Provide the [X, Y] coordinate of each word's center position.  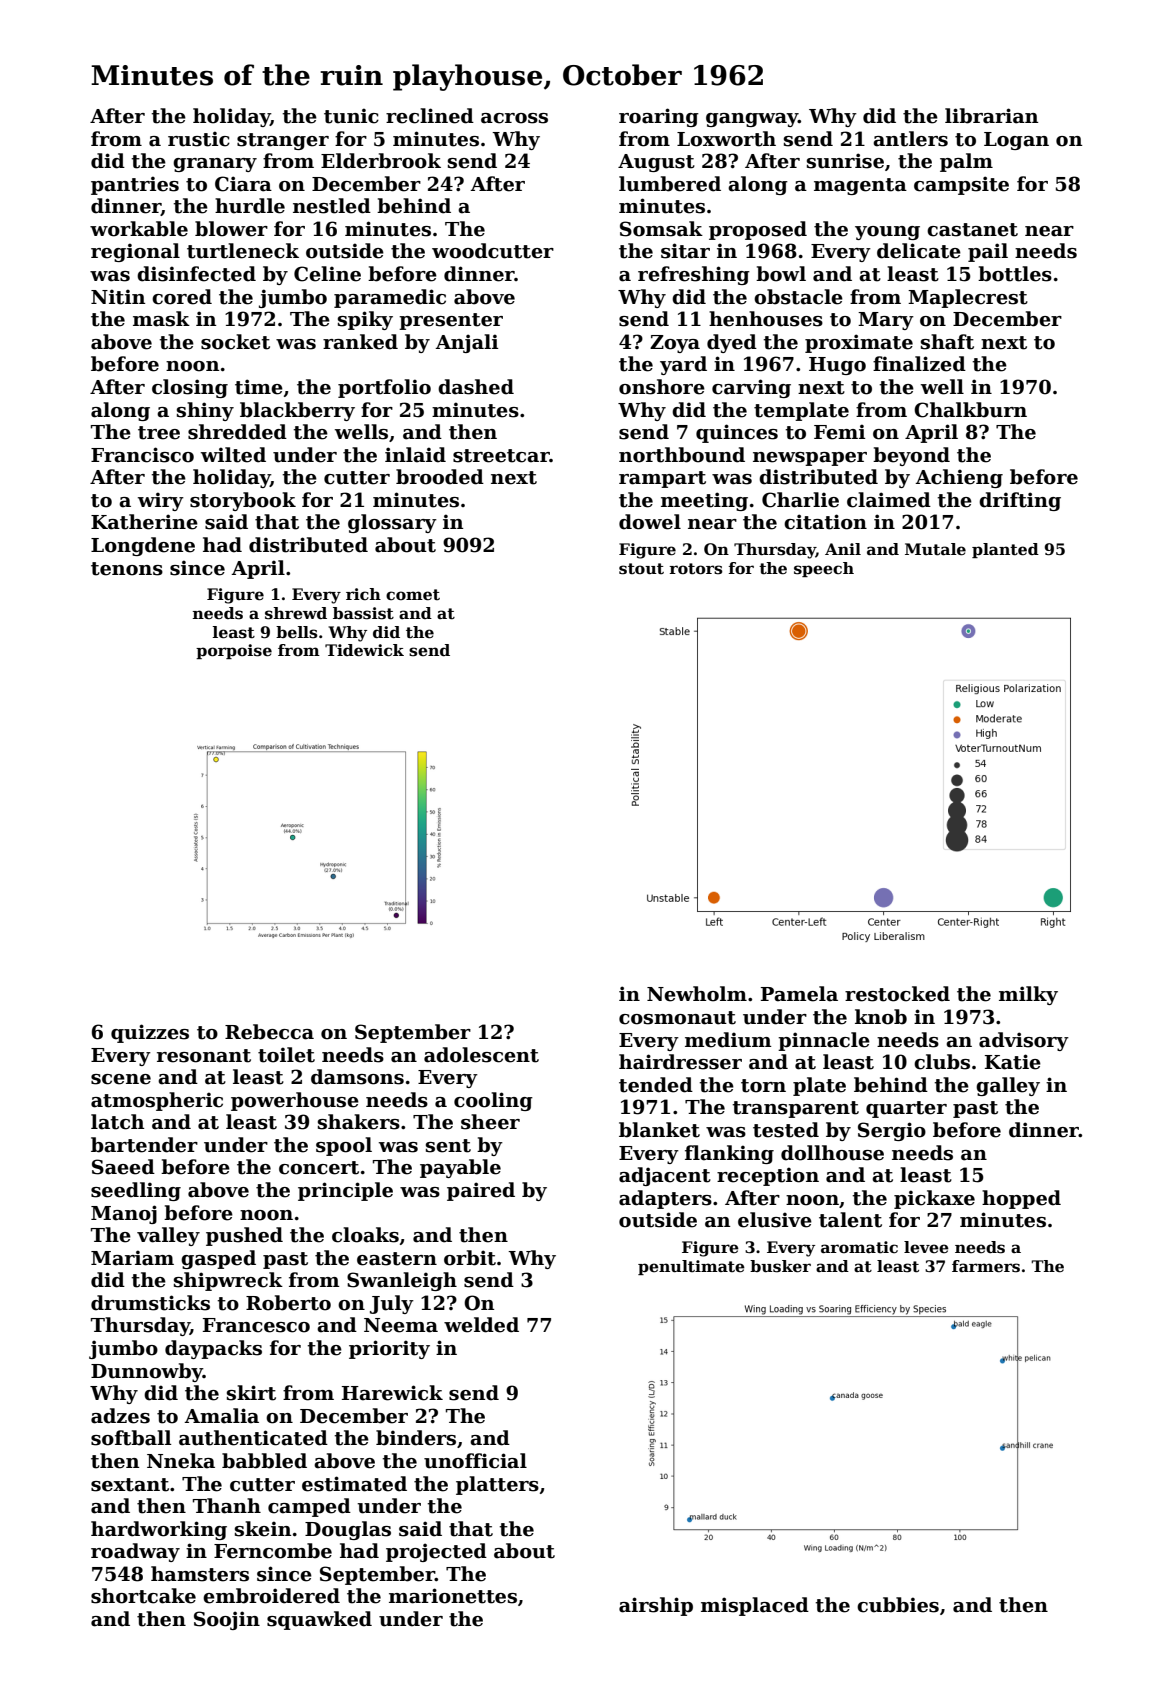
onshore [662, 387]
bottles [1015, 274]
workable [139, 229]
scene [121, 1079]
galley [1008, 1086]
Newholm [697, 994]
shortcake [143, 1596]
